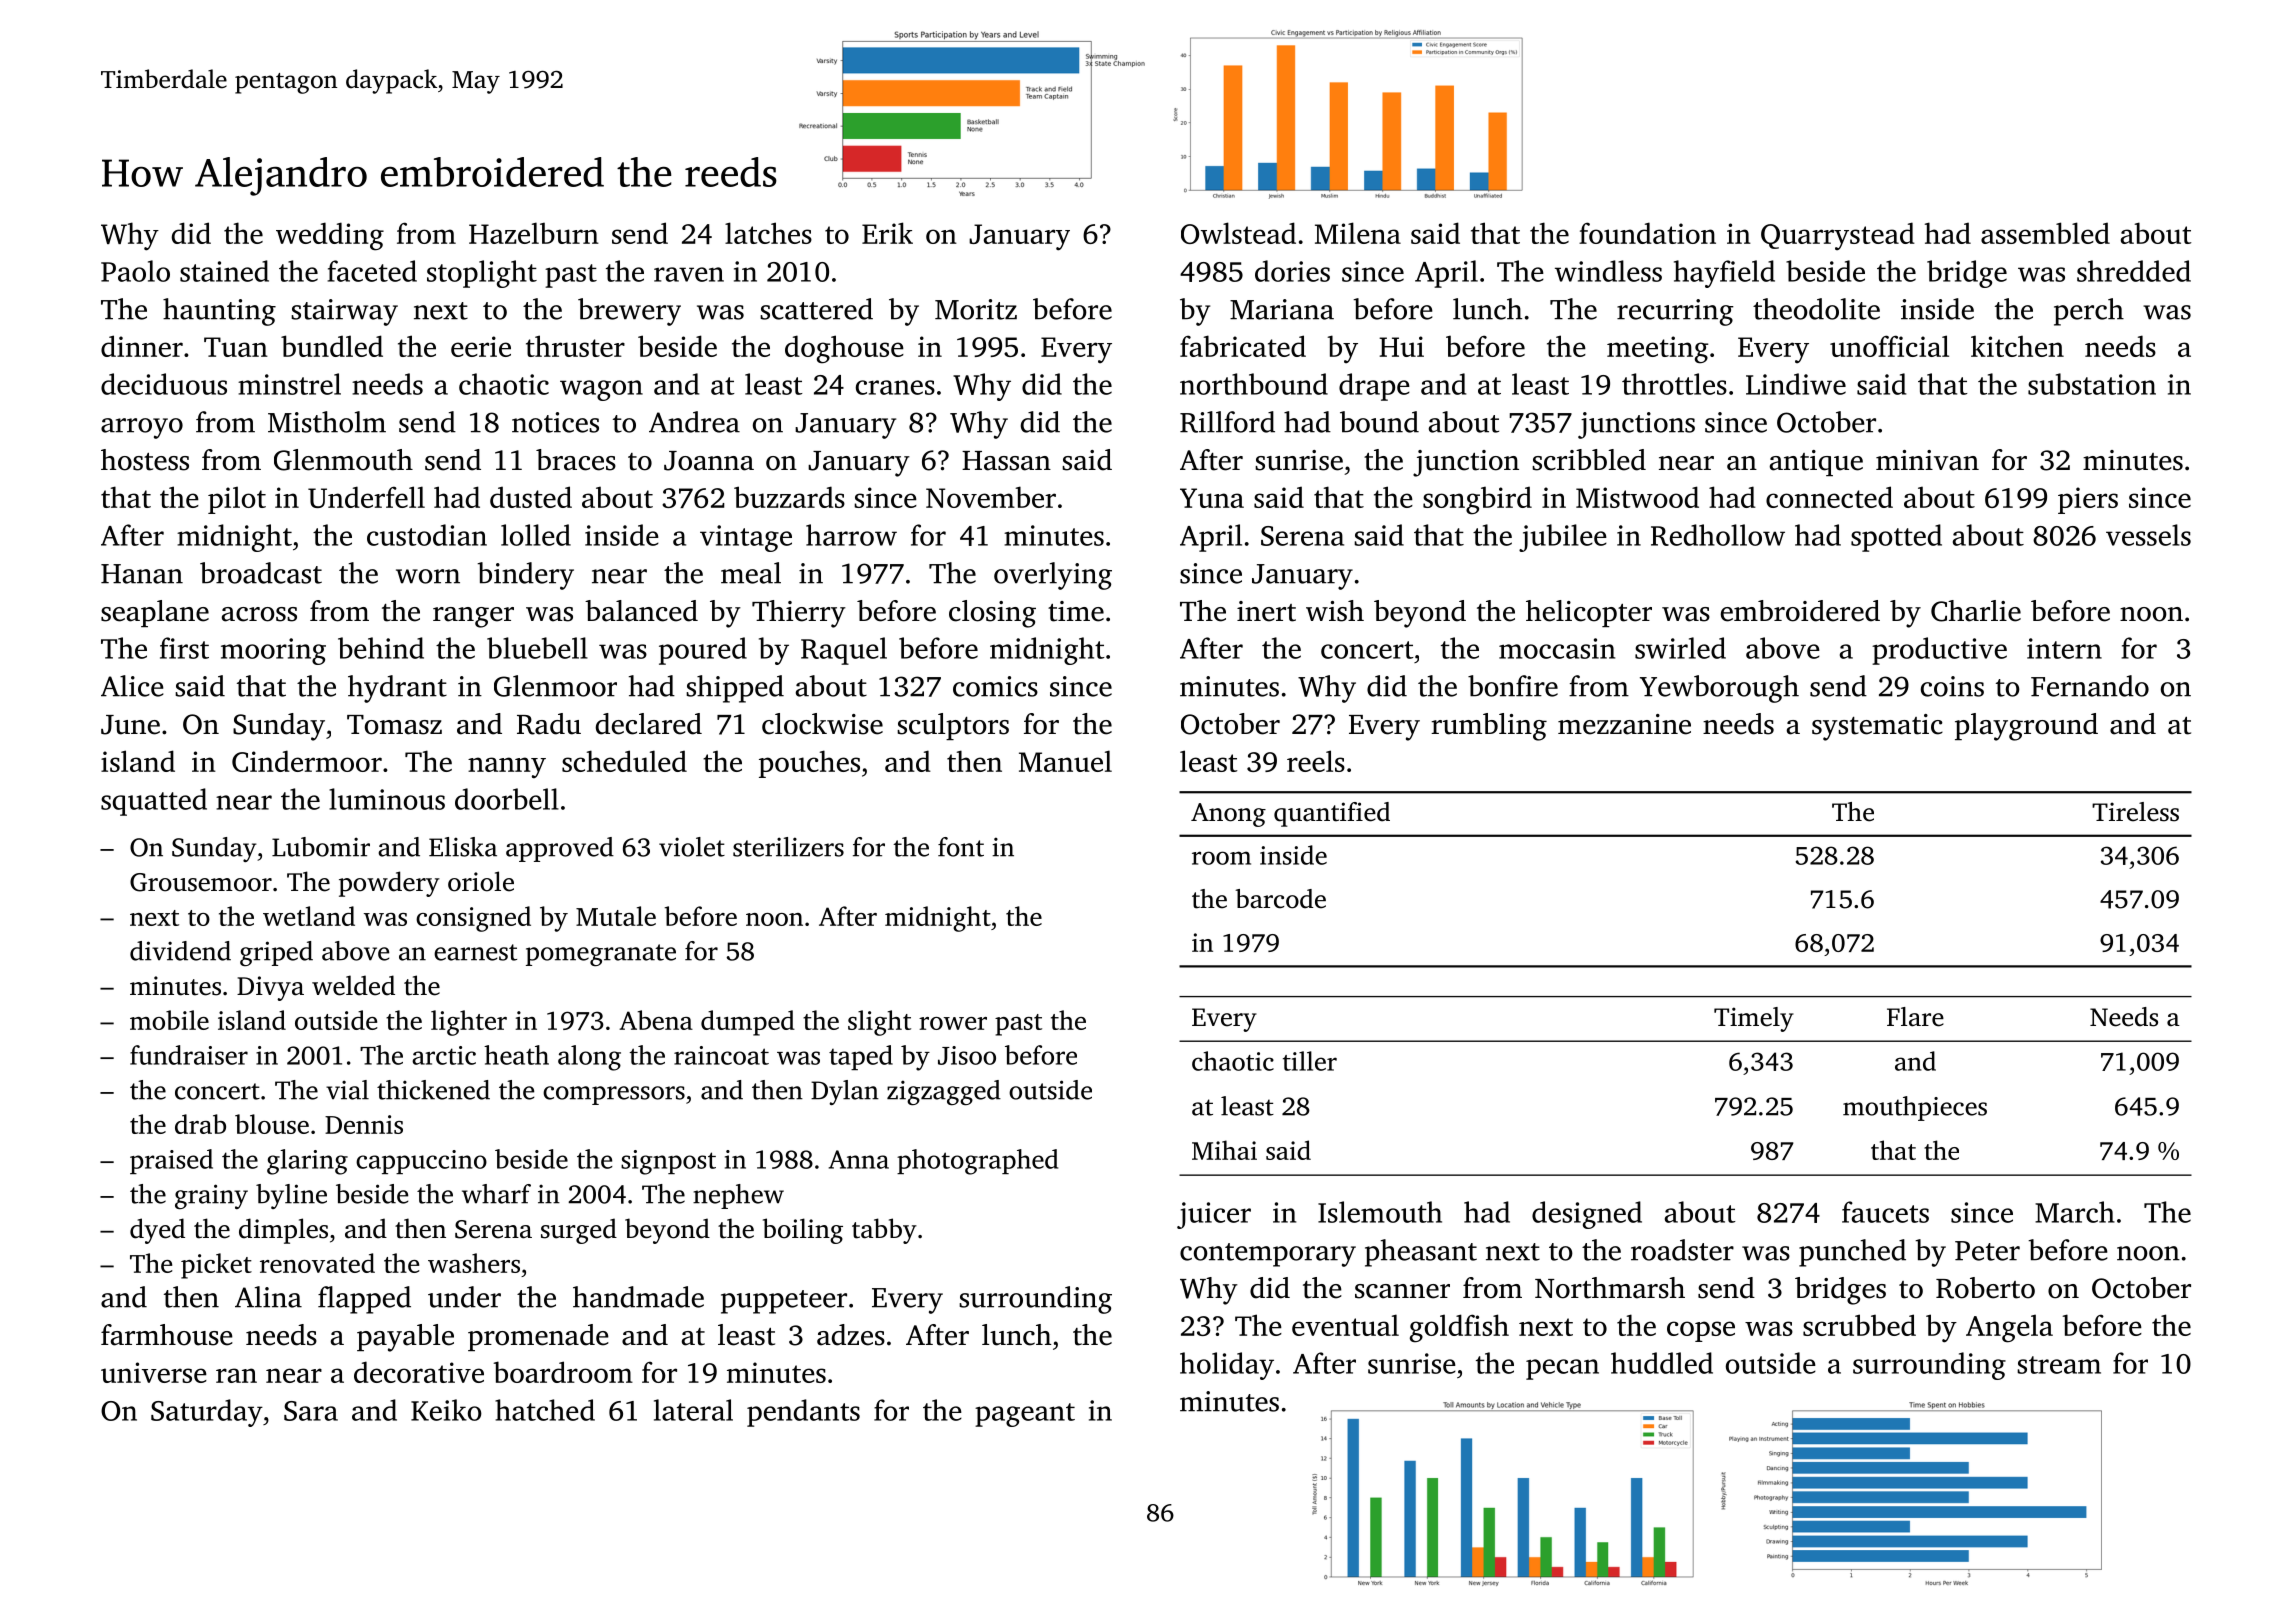  Describe the element at coordinates (1358, 233) in the image. I see `Milena` at that location.
